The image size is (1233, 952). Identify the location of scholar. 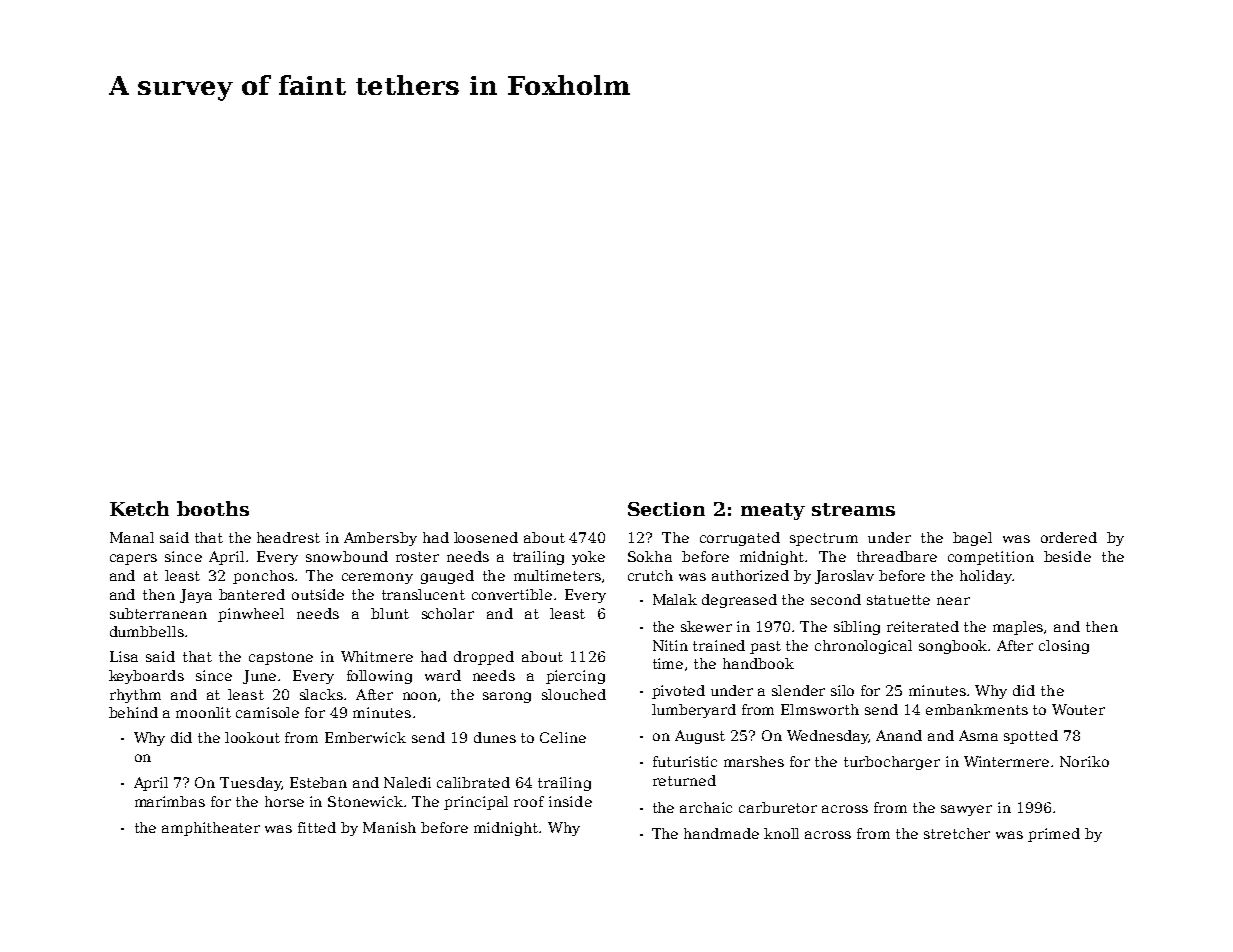
(448, 613).
